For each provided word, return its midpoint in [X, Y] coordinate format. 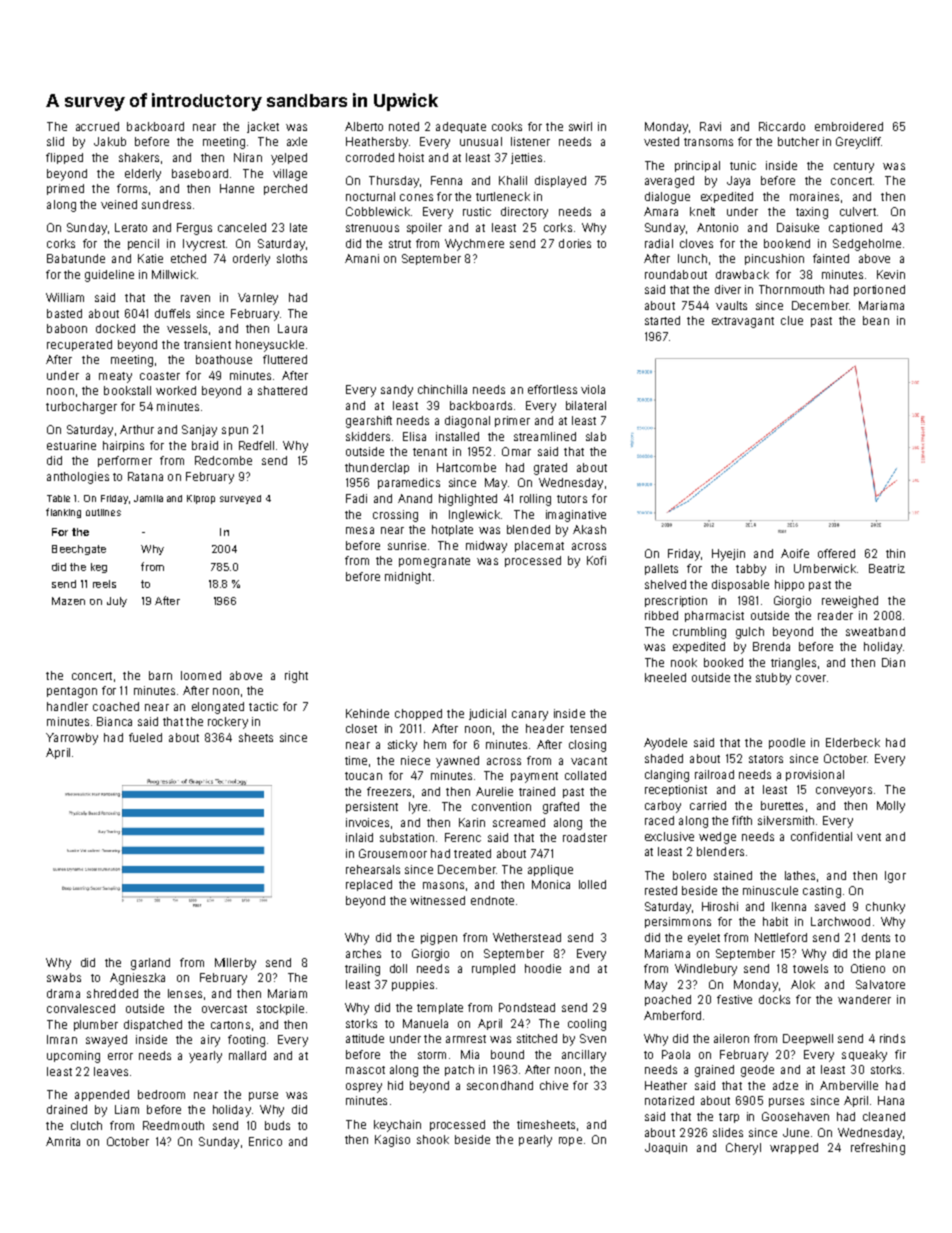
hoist [411, 157]
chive [554, 1085]
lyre [418, 808]
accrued [97, 126]
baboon [67, 328]
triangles [793, 664]
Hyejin [728, 555]
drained [67, 1109]
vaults [731, 305]
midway [486, 547]
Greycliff [858, 143]
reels [104, 584]
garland [150, 964]
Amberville [849, 1085]
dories [575, 243]
